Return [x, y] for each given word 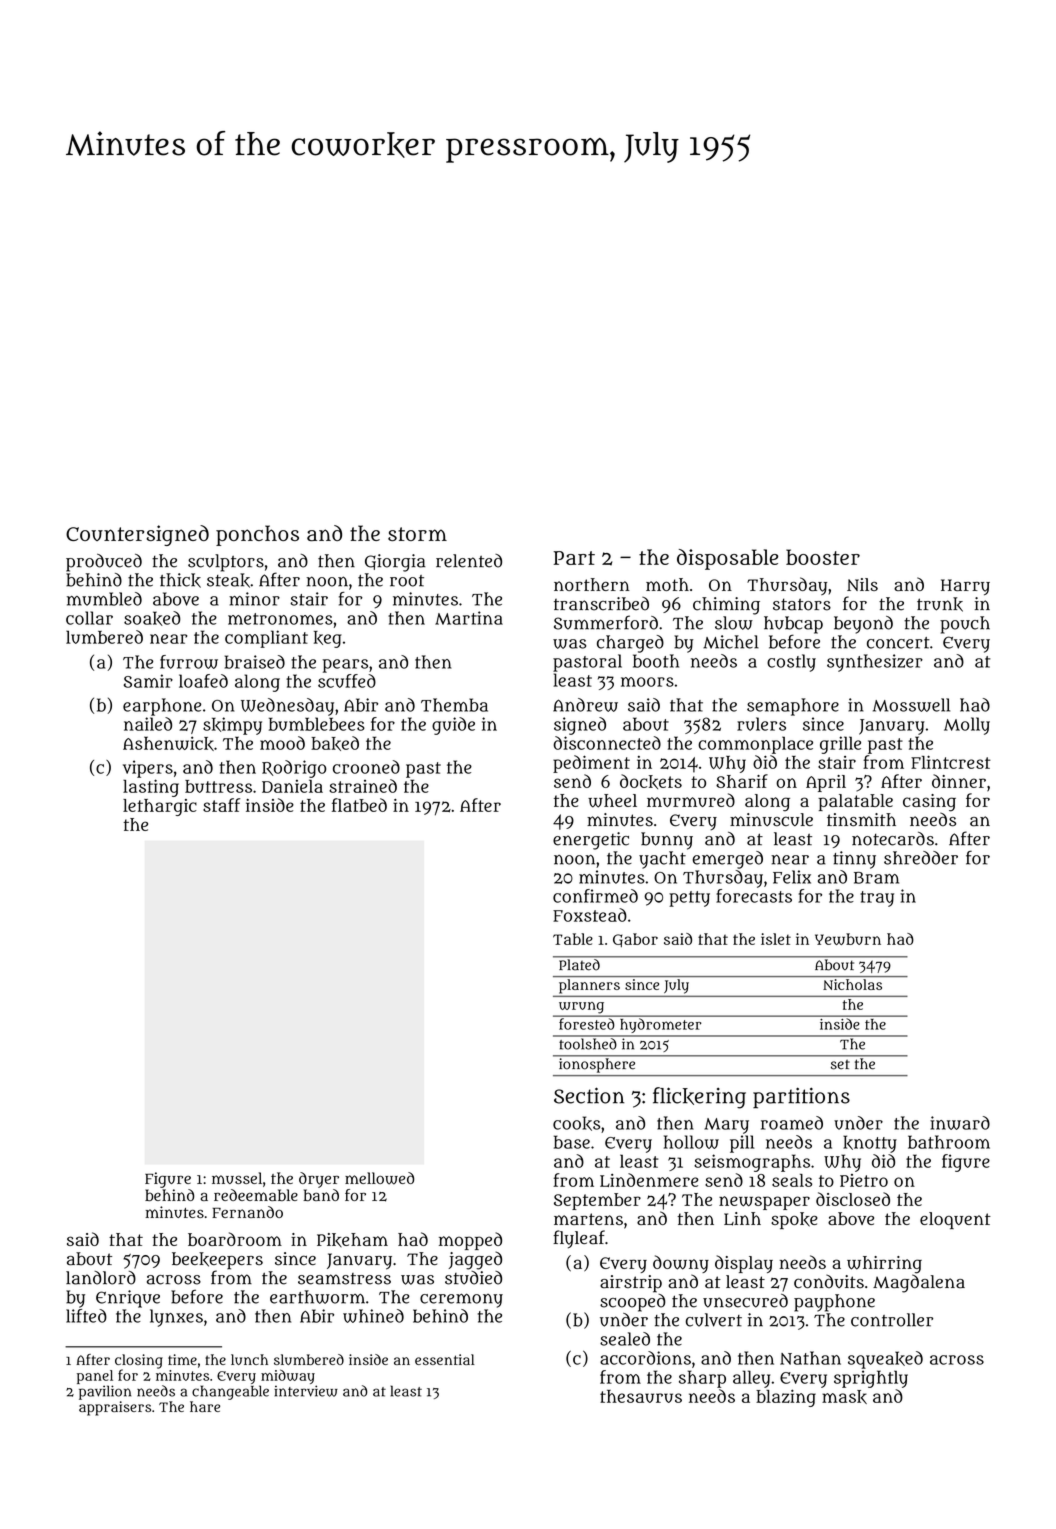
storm [417, 534]
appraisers [115, 1408]
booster [823, 557]
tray [877, 899]
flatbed [359, 805]
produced [104, 563]
